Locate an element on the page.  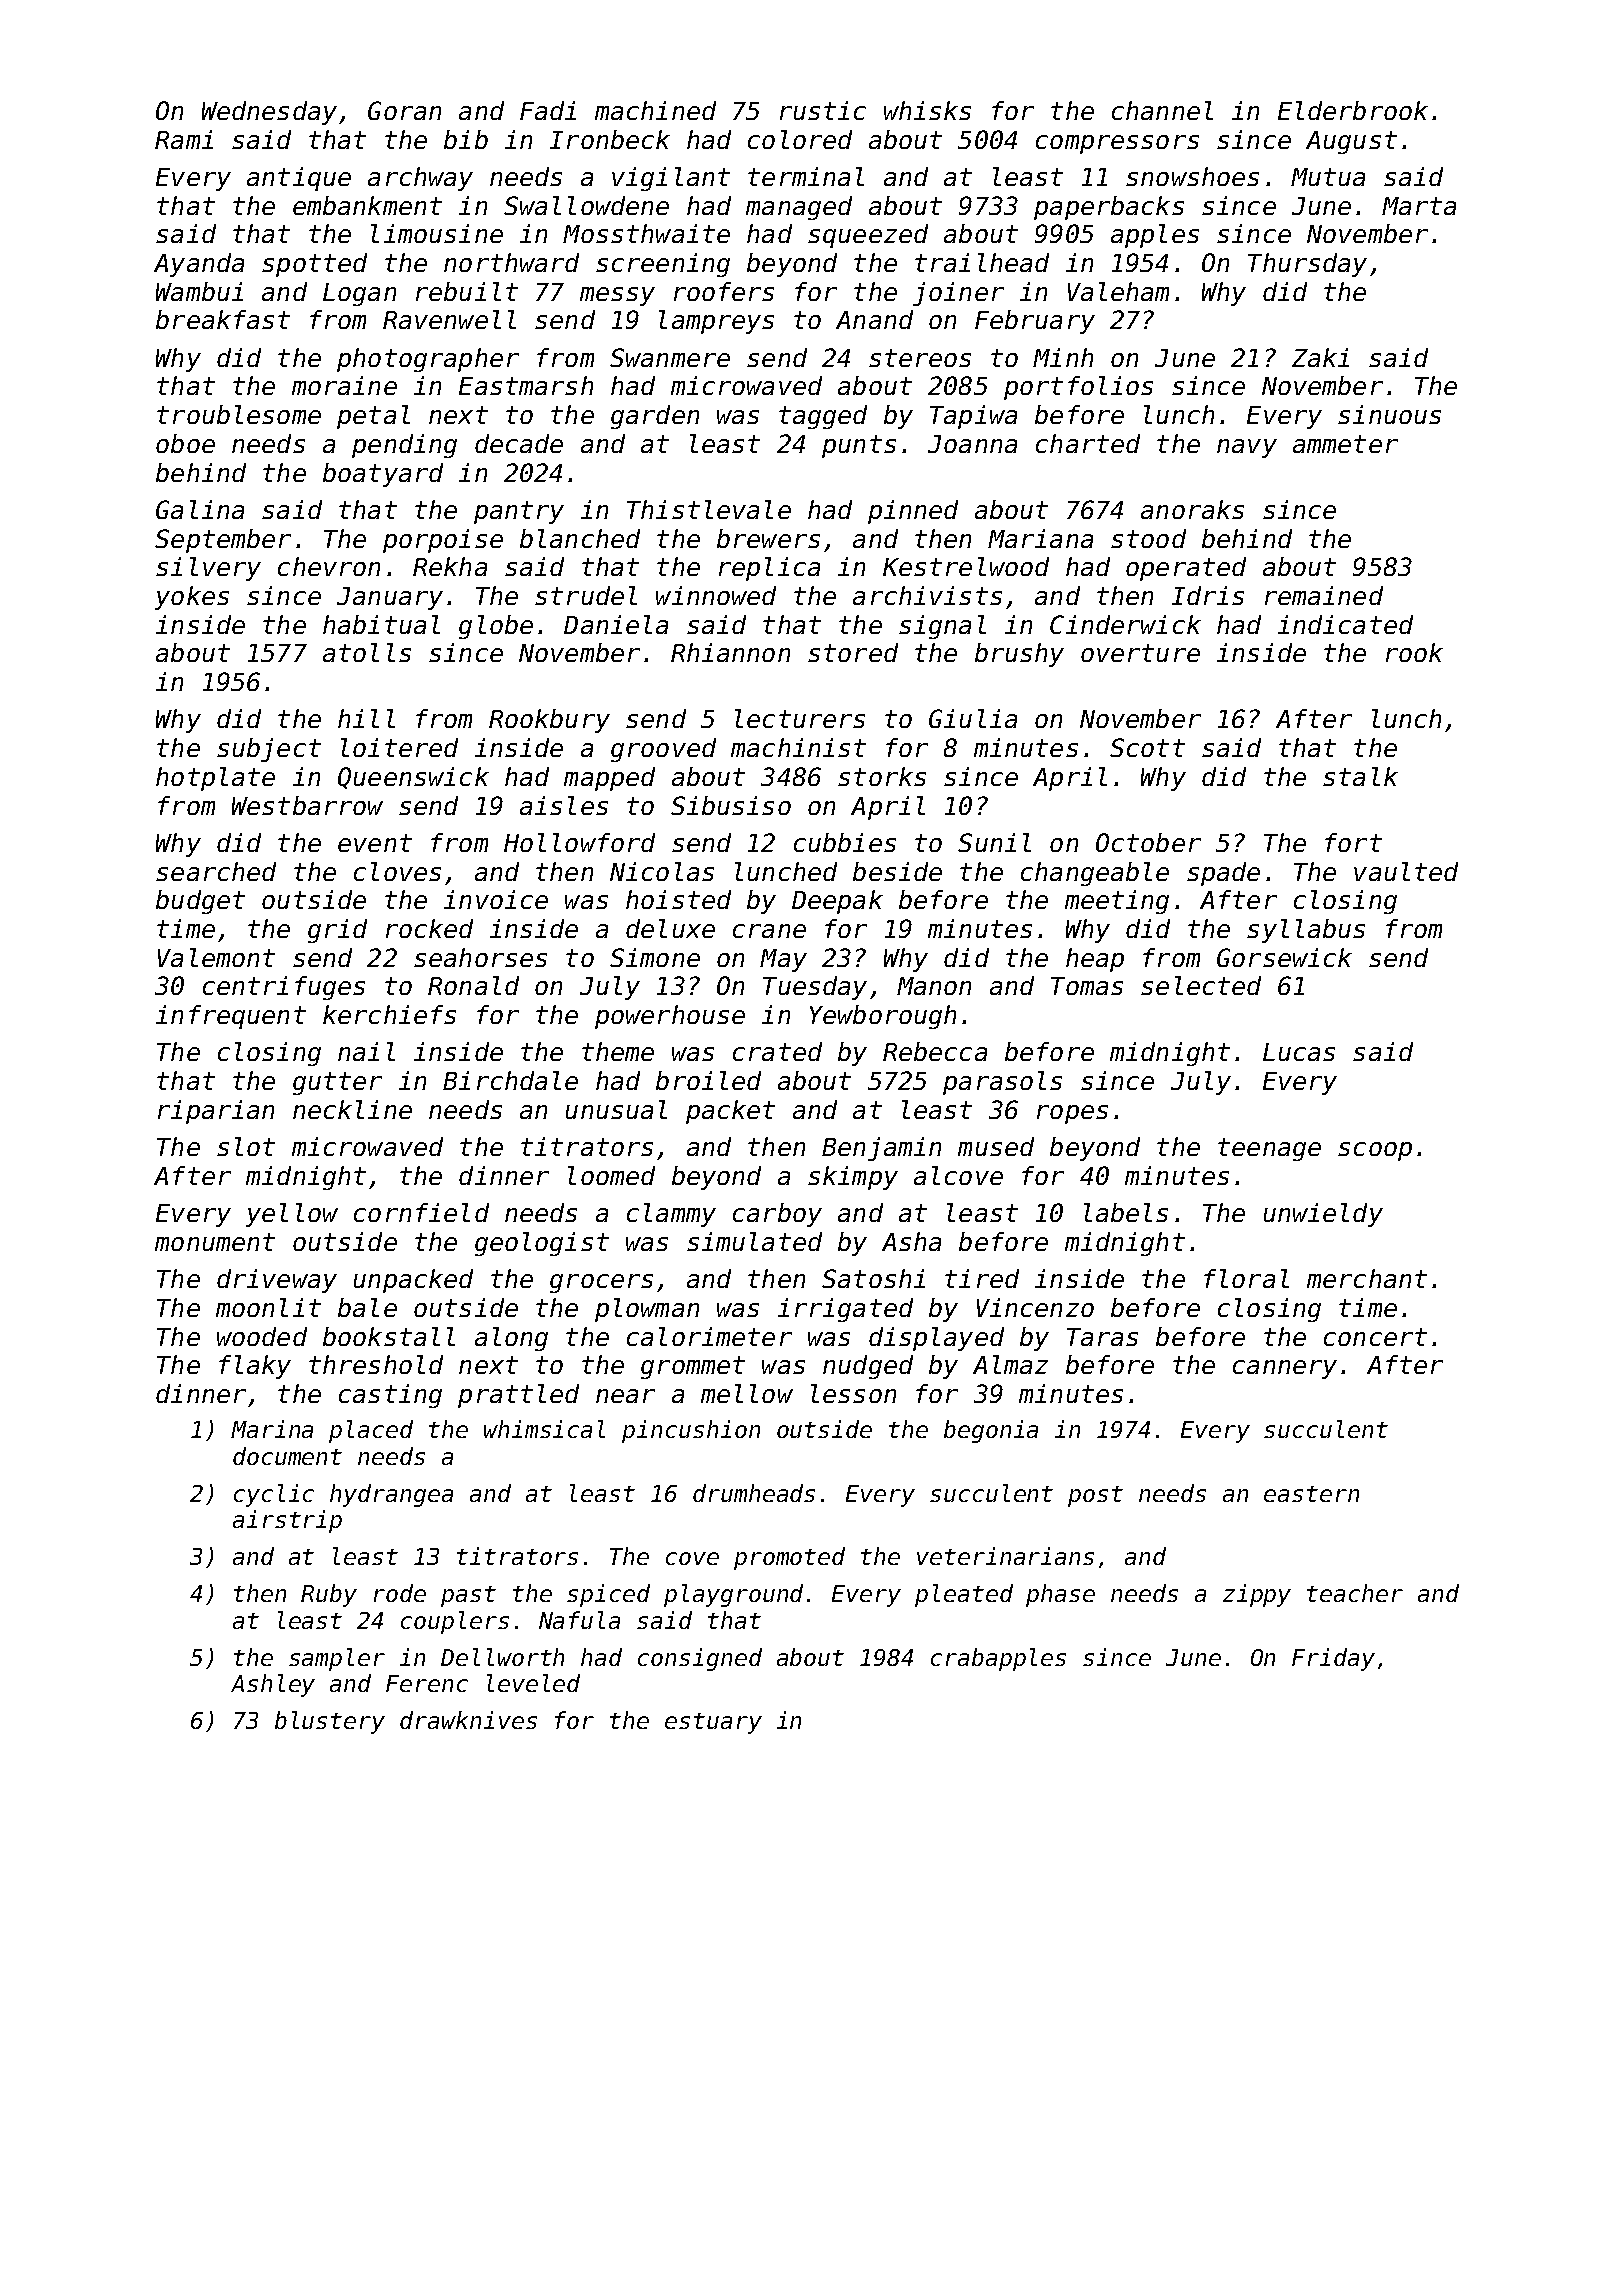
estuary is located at coordinates (713, 1723).
